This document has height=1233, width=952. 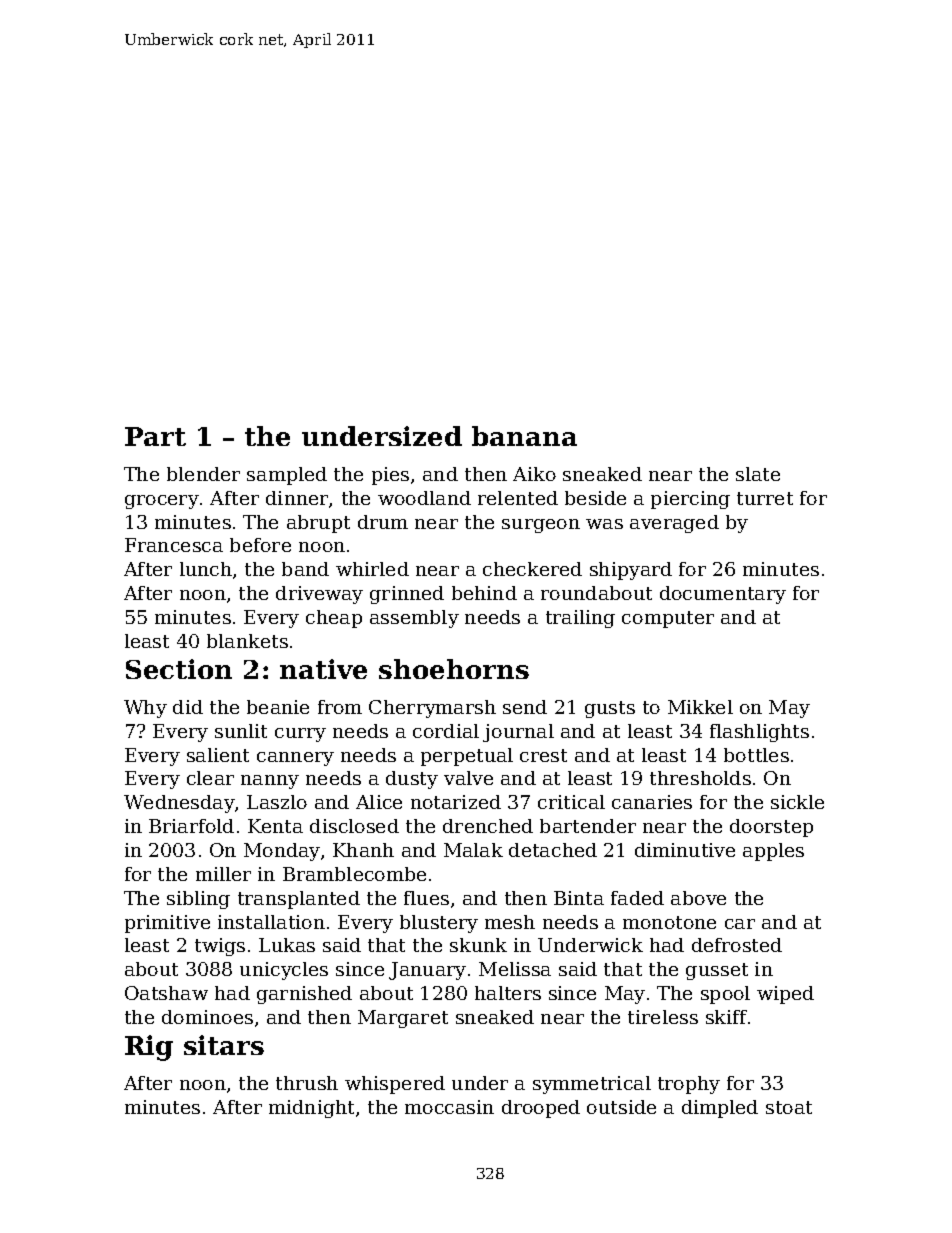 What do you see at coordinates (631, 571) in the document?
I see `shipyard` at bounding box center [631, 571].
